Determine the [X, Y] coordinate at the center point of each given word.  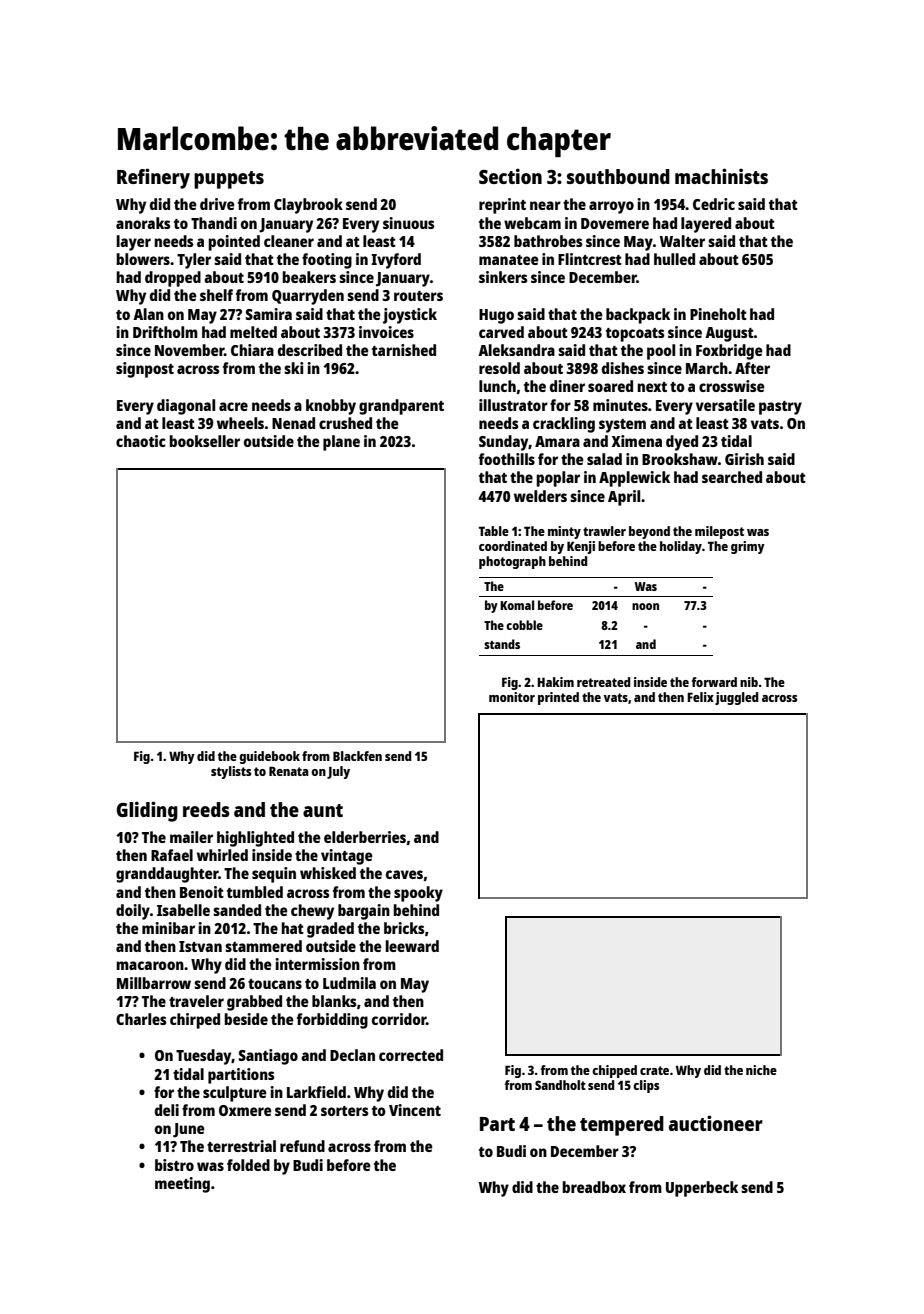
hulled [674, 259]
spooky [418, 894]
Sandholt [560, 1085]
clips [646, 1086]
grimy [748, 547]
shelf [216, 295]
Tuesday [204, 1057]
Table [494, 531]
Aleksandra [516, 350]
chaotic [141, 441]
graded [330, 930]
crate [654, 1070]
